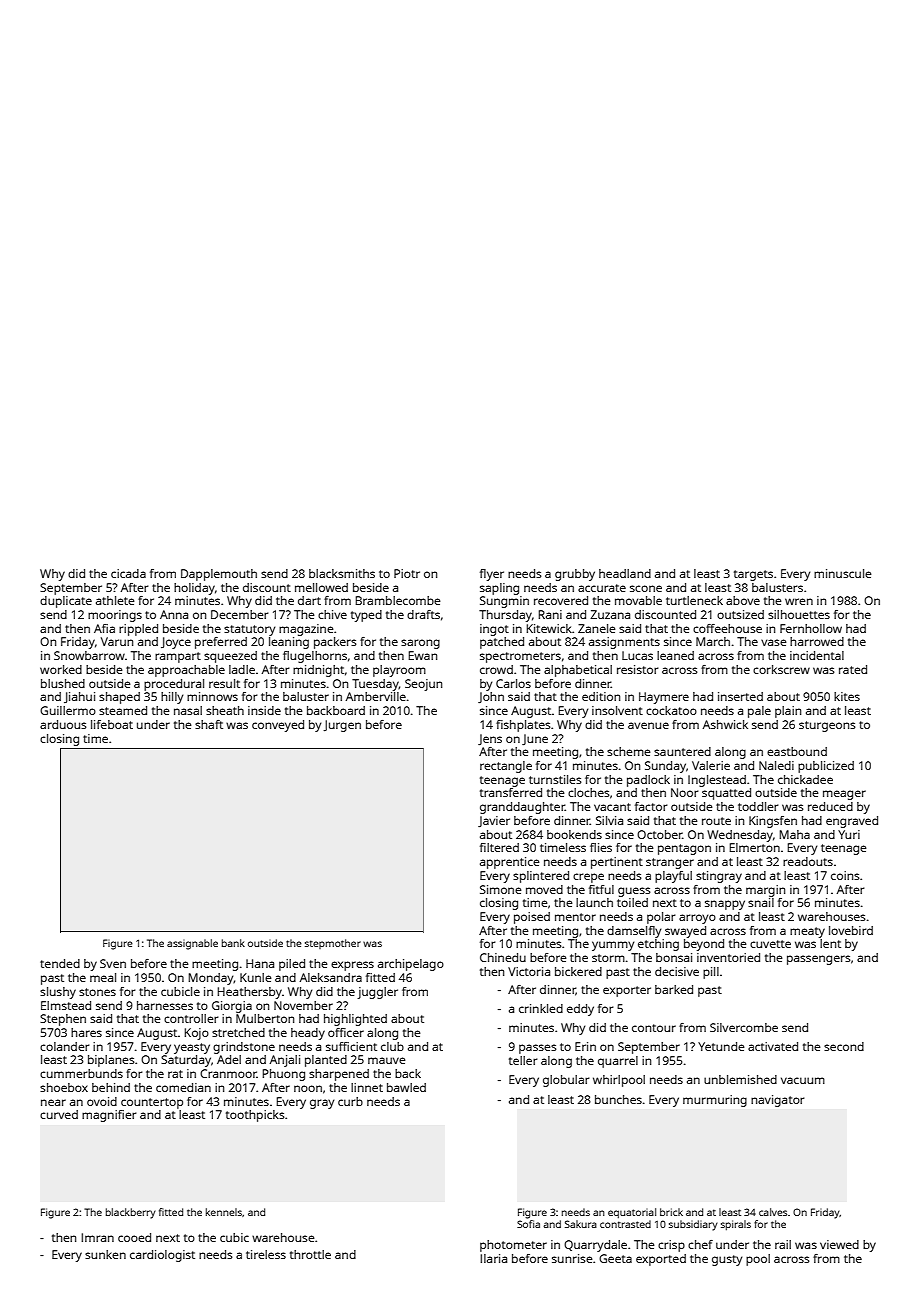  What do you see at coordinates (59, 1114) in the document?
I see `curved` at bounding box center [59, 1114].
